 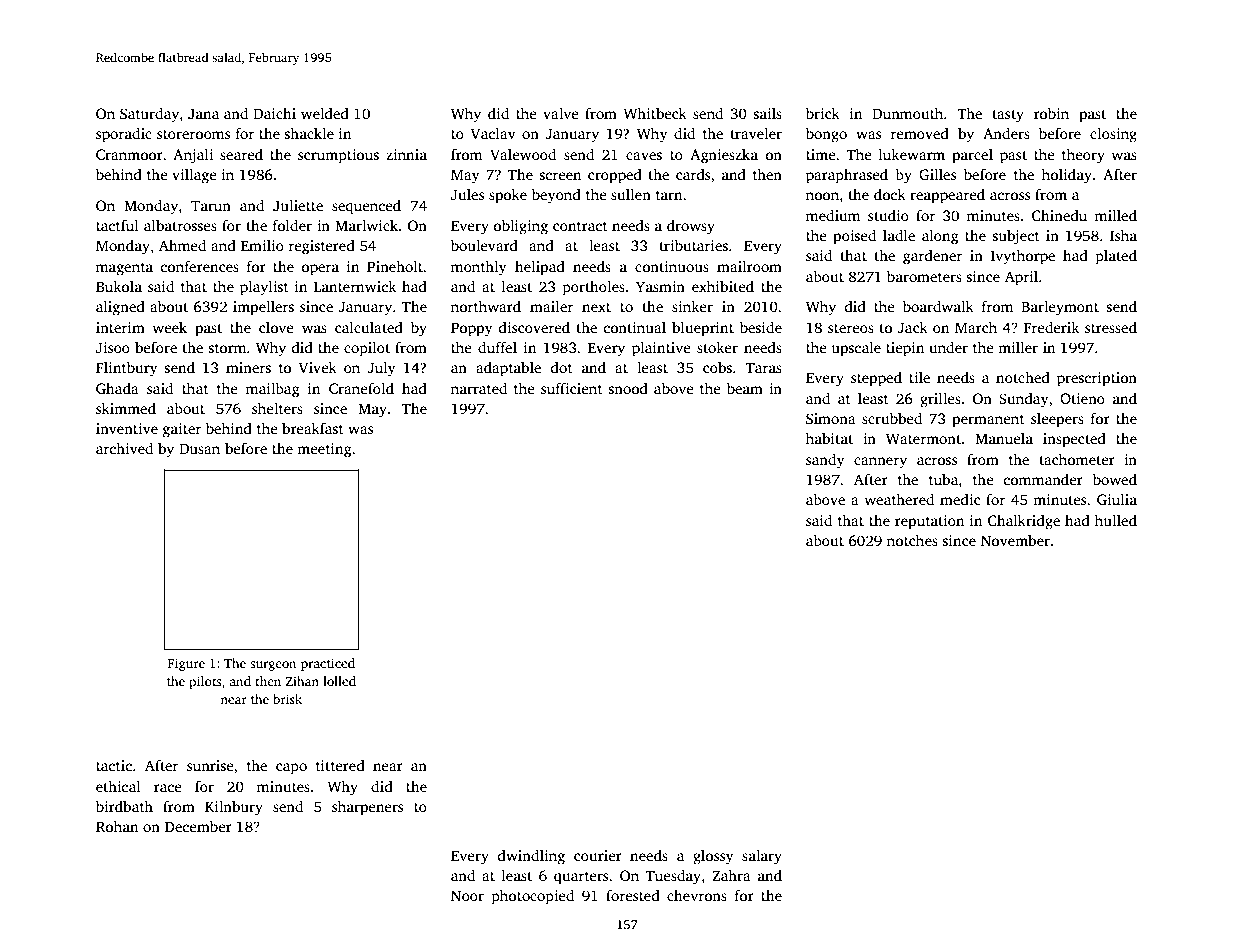 What do you see at coordinates (762, 857) in the screenshot?
I see `salary` at bounding box center [762, 857].
